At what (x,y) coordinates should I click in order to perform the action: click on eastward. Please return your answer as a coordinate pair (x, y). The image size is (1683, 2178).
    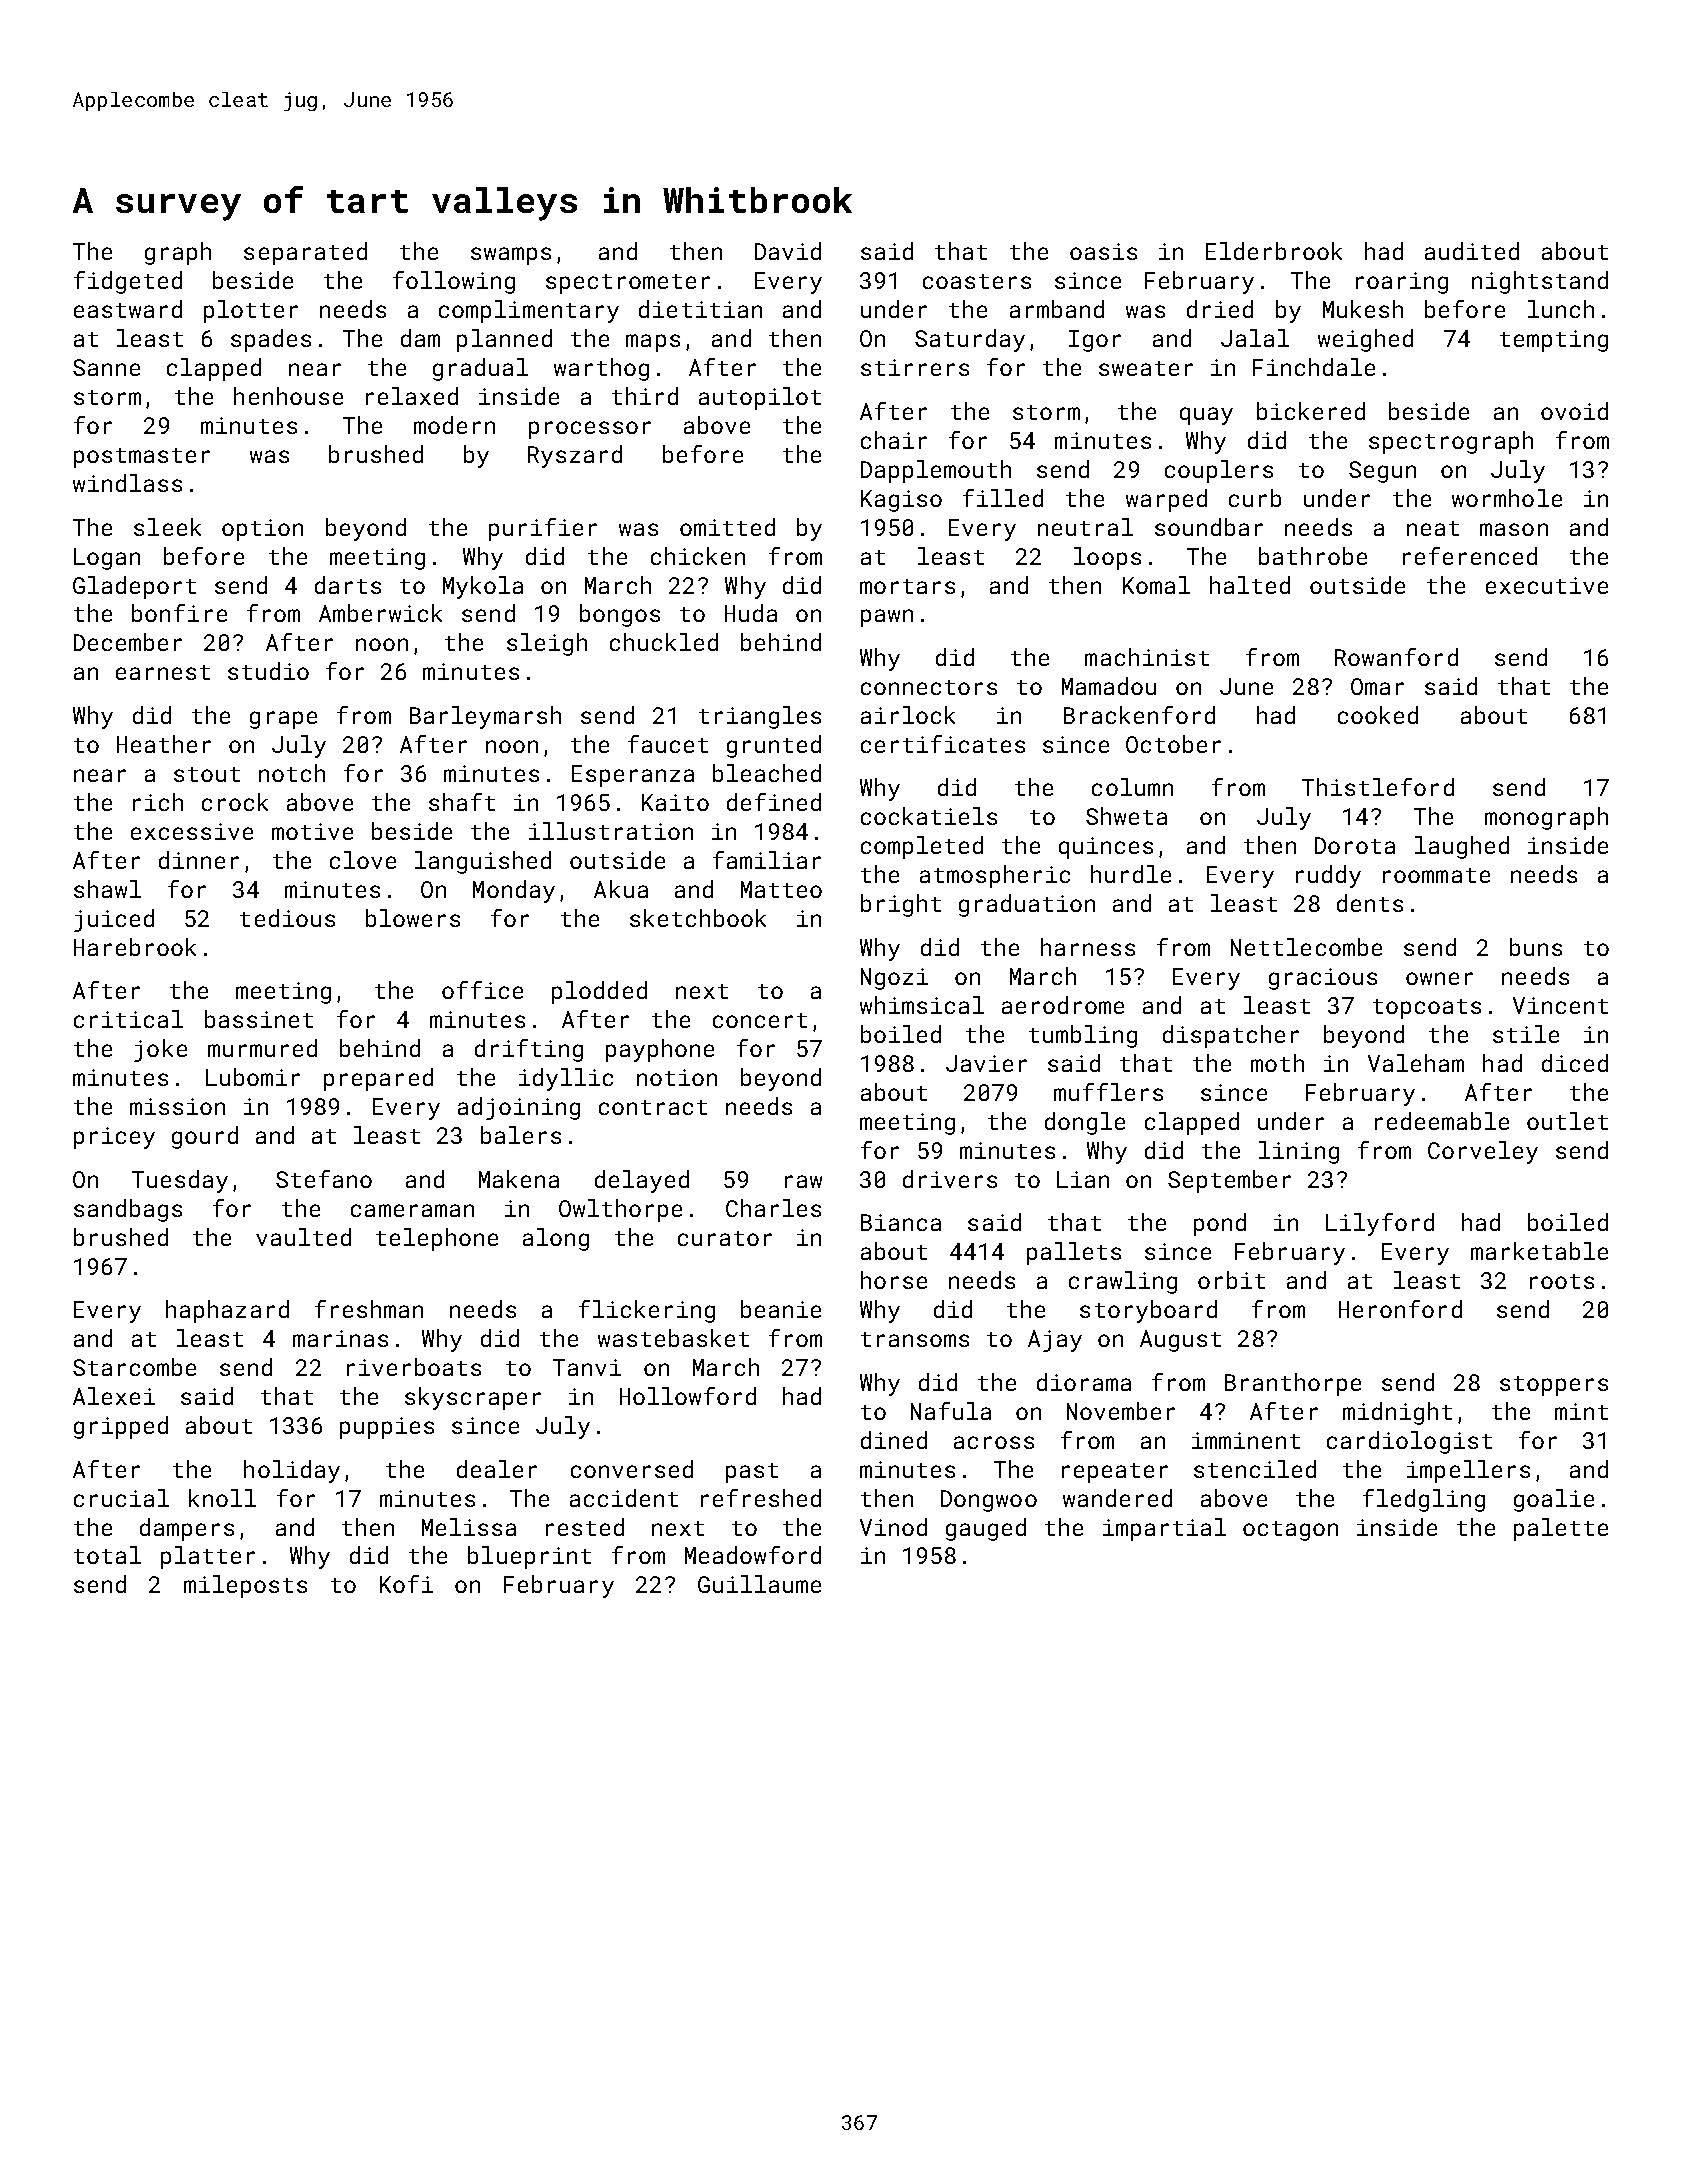
    Looking at the image, I should click on (128, 309).
